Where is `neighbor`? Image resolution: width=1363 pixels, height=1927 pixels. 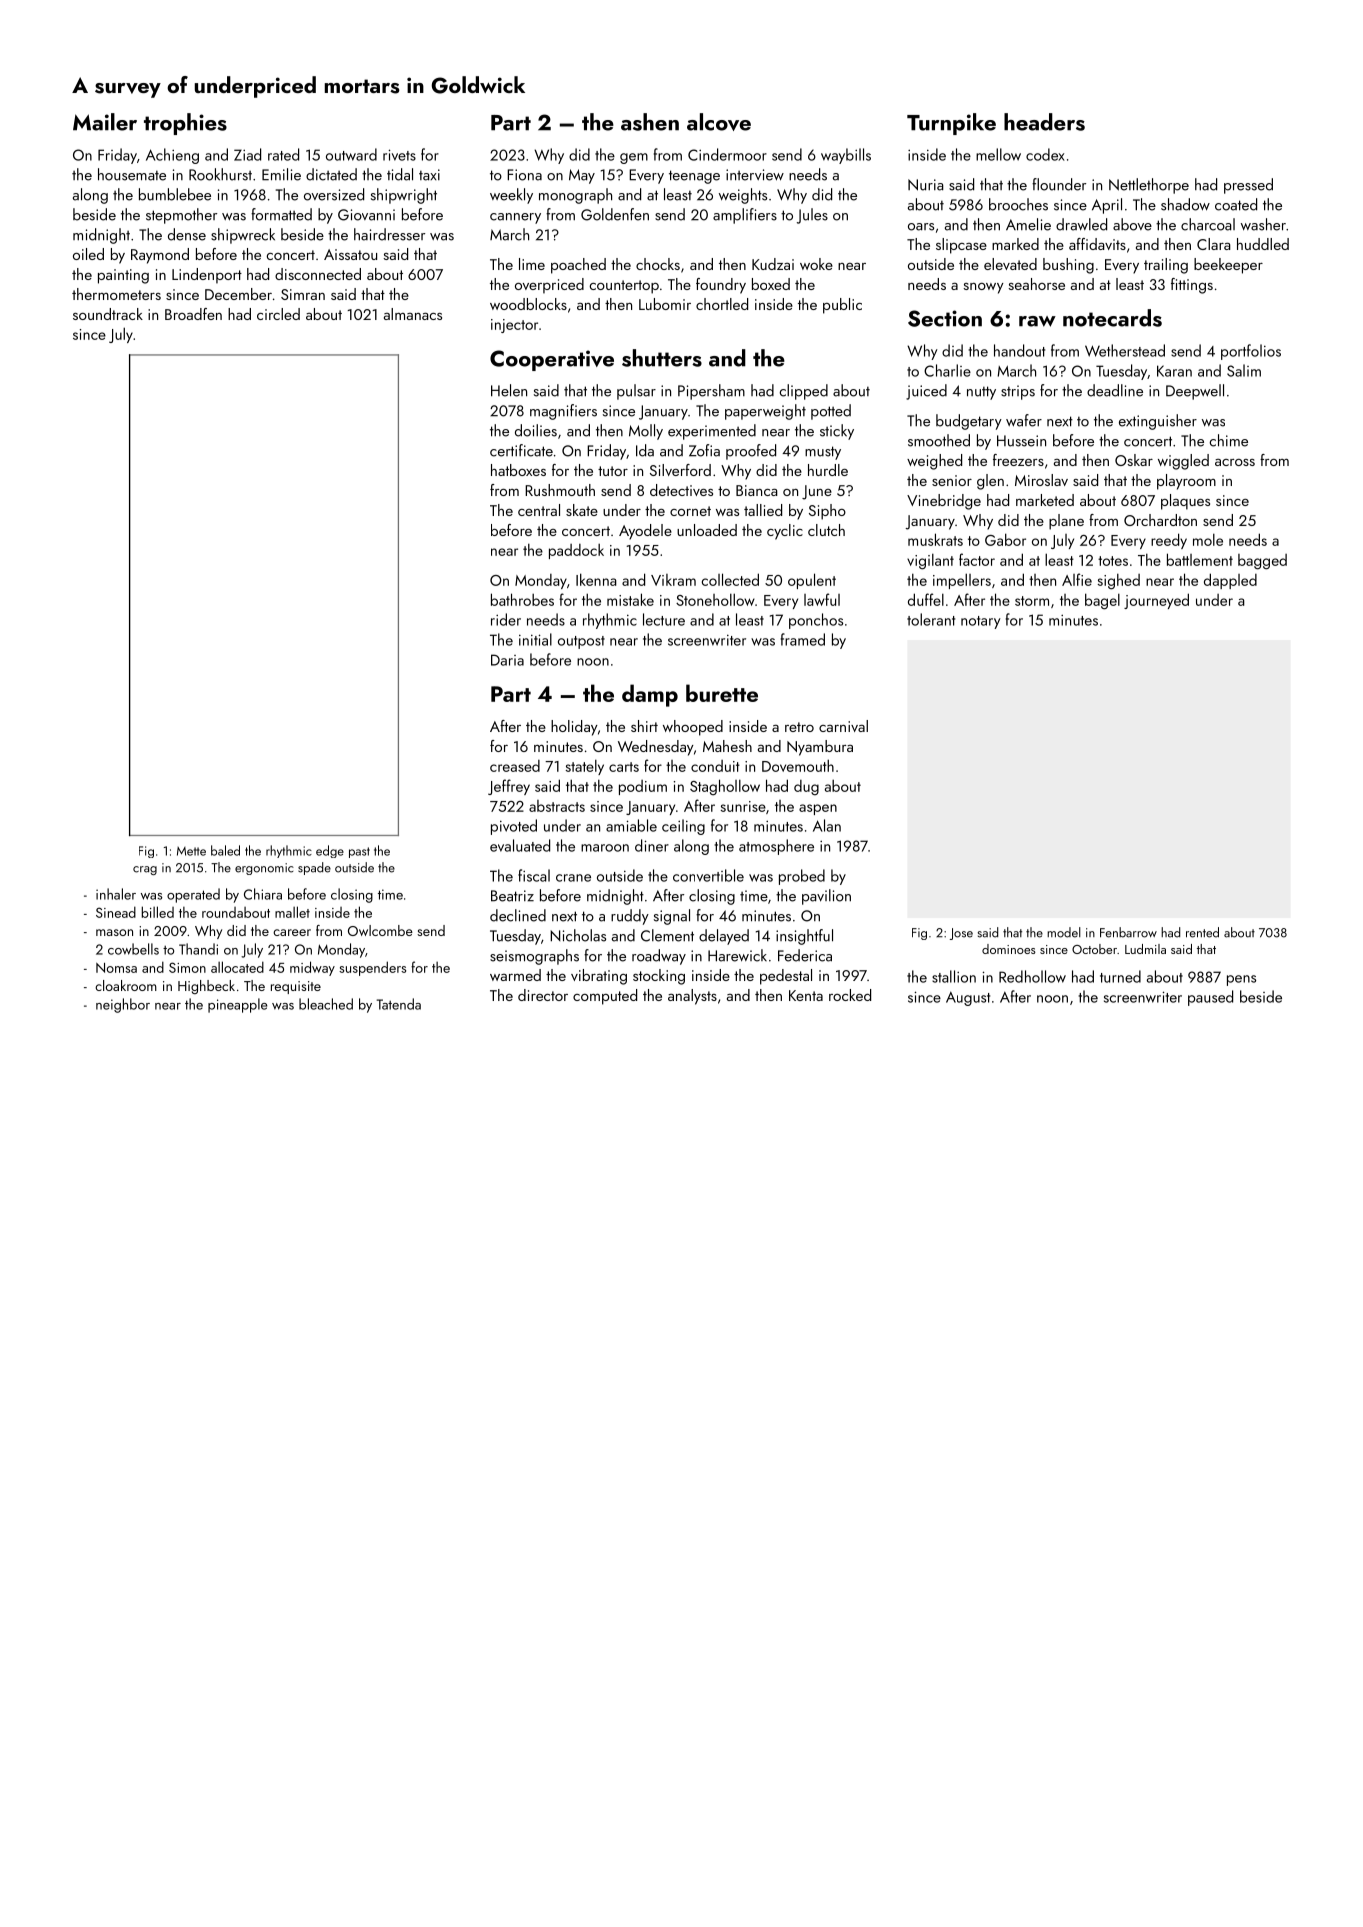 neighbor is located at coordinates (123, 1005).
